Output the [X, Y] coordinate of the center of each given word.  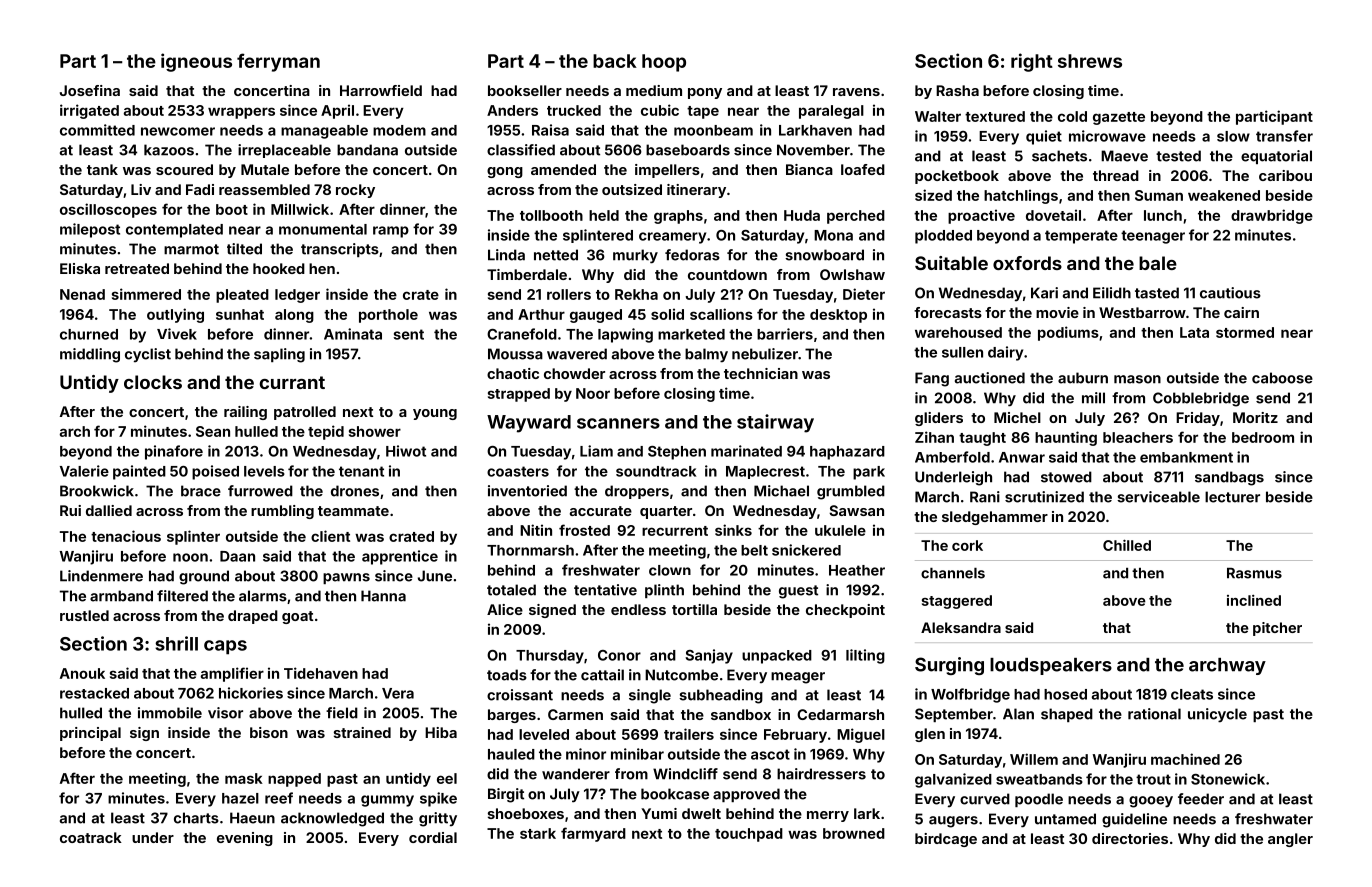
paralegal [831, 112]
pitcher [1277, 629]
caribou [1285, 175]
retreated [137, 268]
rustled [84, 615]
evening [245, 839]
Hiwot [406, 451]
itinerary [696, 191]
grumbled [851, 492]
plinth [664, 591]
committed [97, 130]
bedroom [1263, 437]
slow [1233, 136]
